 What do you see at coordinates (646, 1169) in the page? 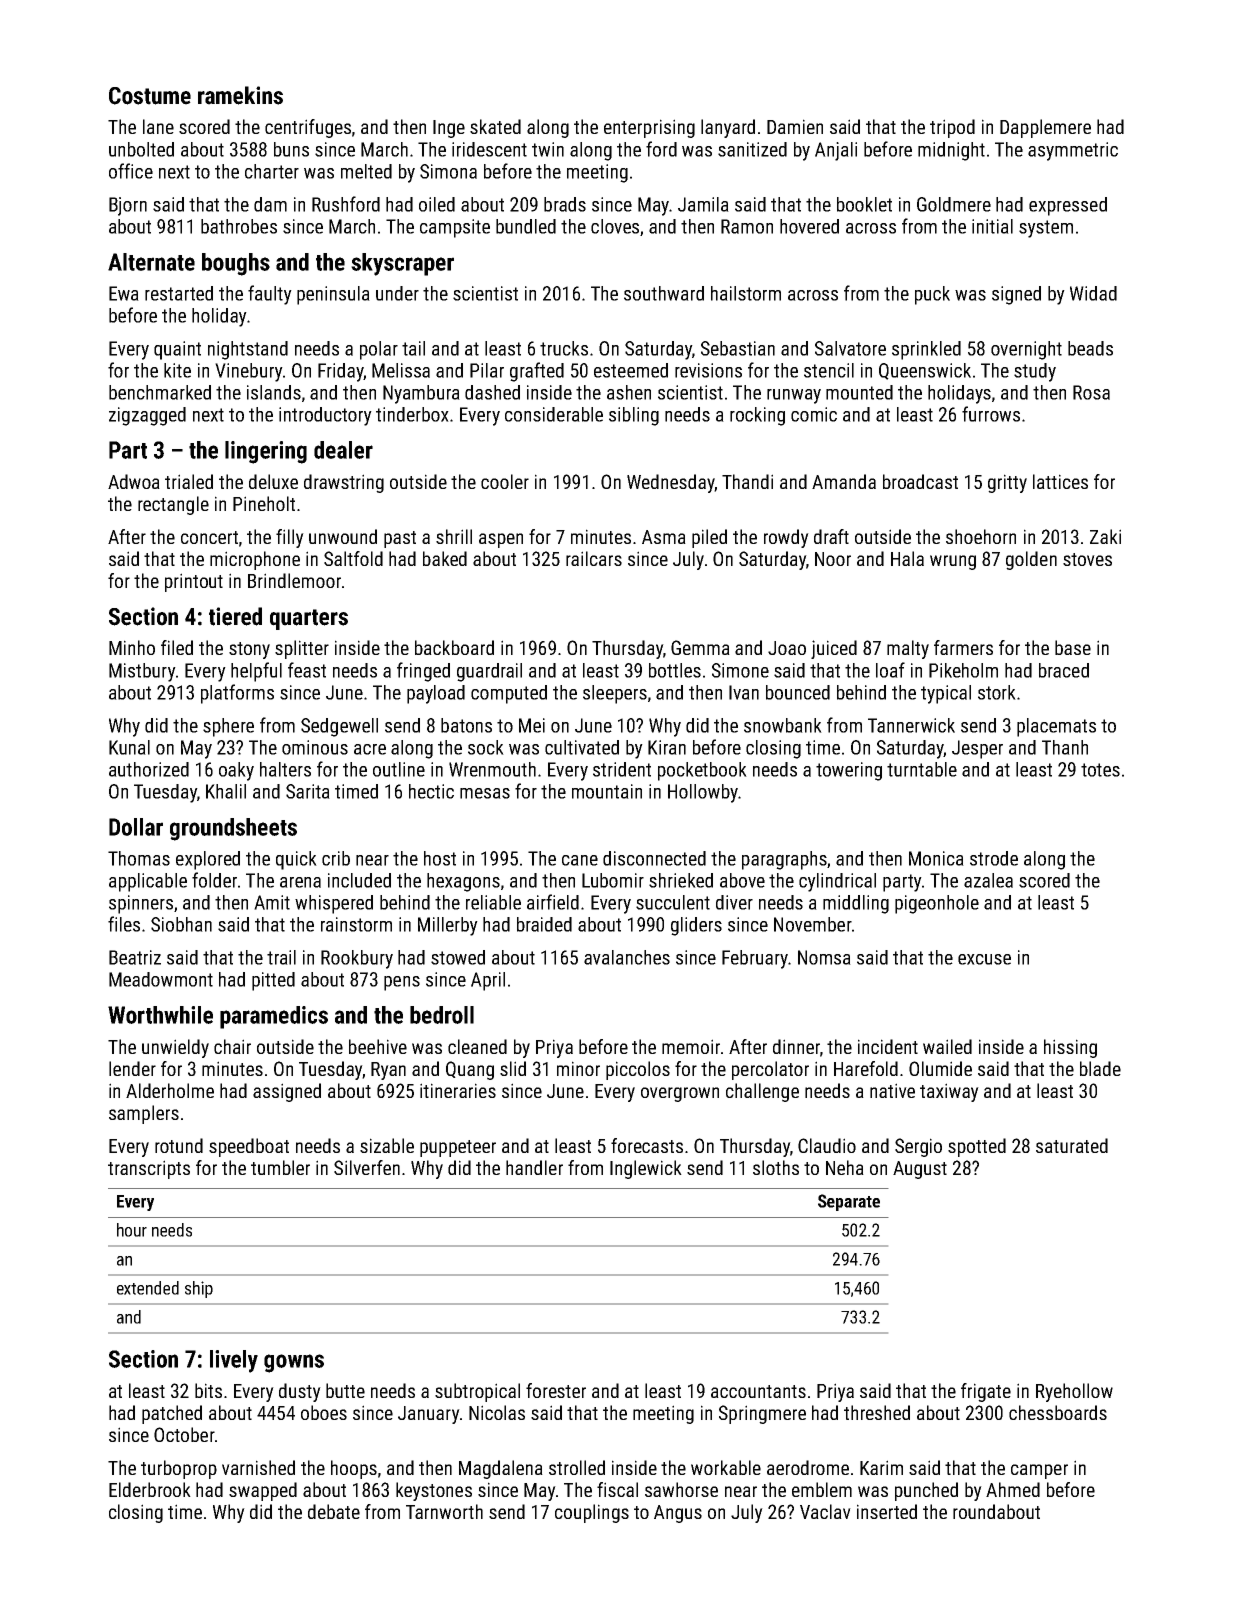
I see `Inglewick` at bounding box center [646, 1169].
